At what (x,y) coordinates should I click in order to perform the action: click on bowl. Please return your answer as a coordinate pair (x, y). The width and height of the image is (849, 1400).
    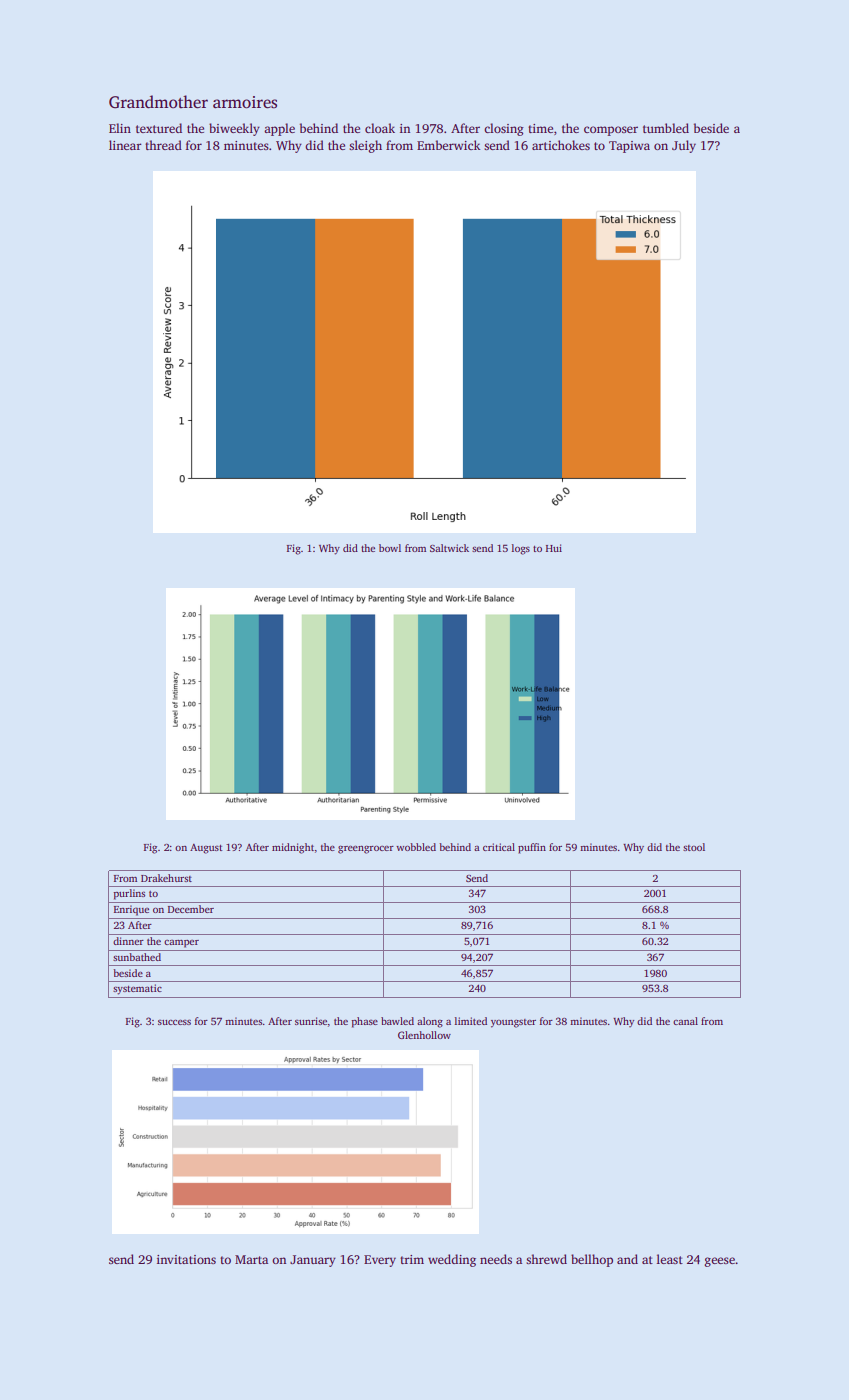
    Looking at the image, I should click on (390, 548).
